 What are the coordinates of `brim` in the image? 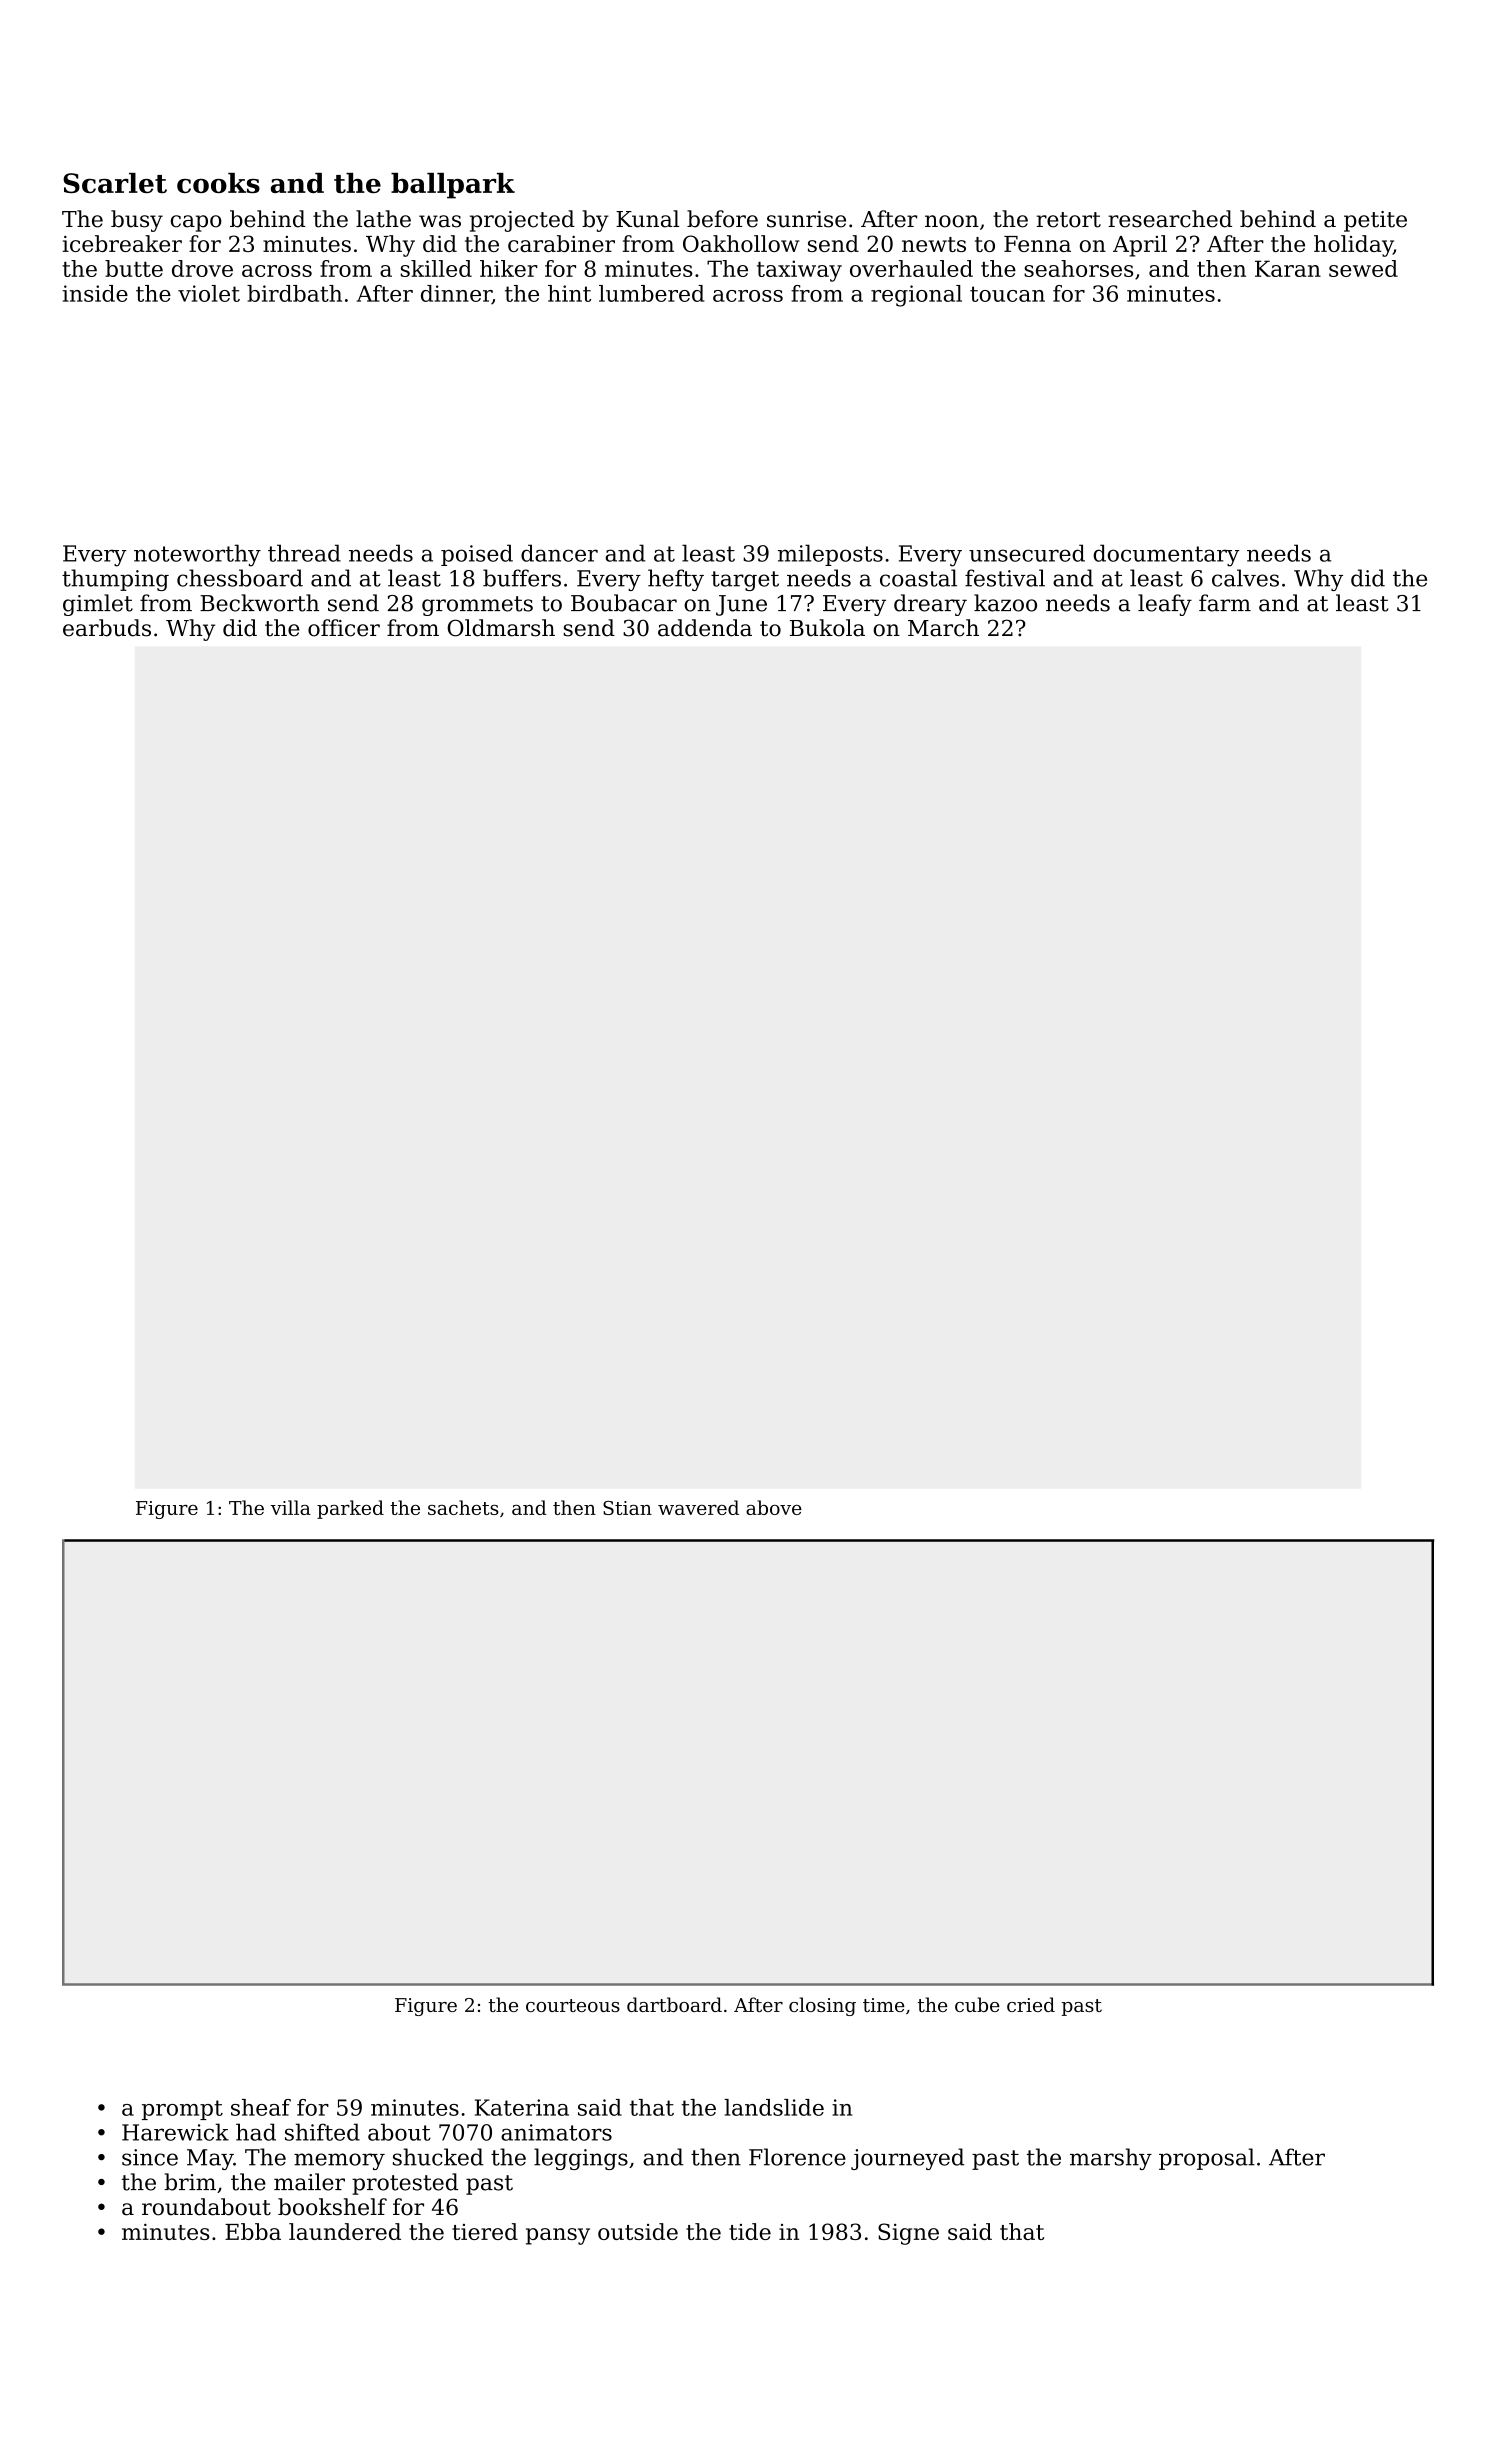 It's located at (190, 2182).
